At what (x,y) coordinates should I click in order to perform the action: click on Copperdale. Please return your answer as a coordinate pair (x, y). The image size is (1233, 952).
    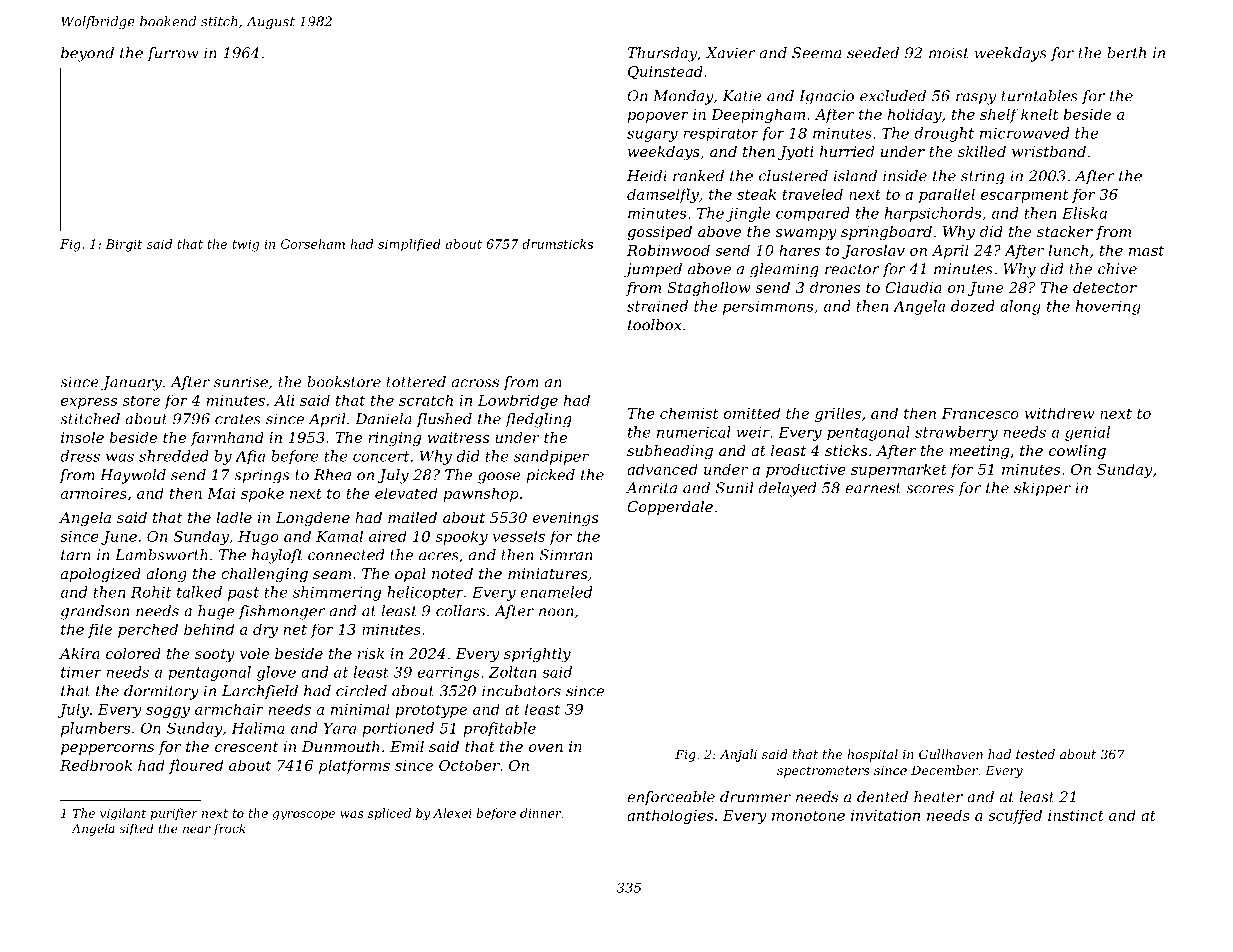
    Looking at the image, I should click on (670, 508).
